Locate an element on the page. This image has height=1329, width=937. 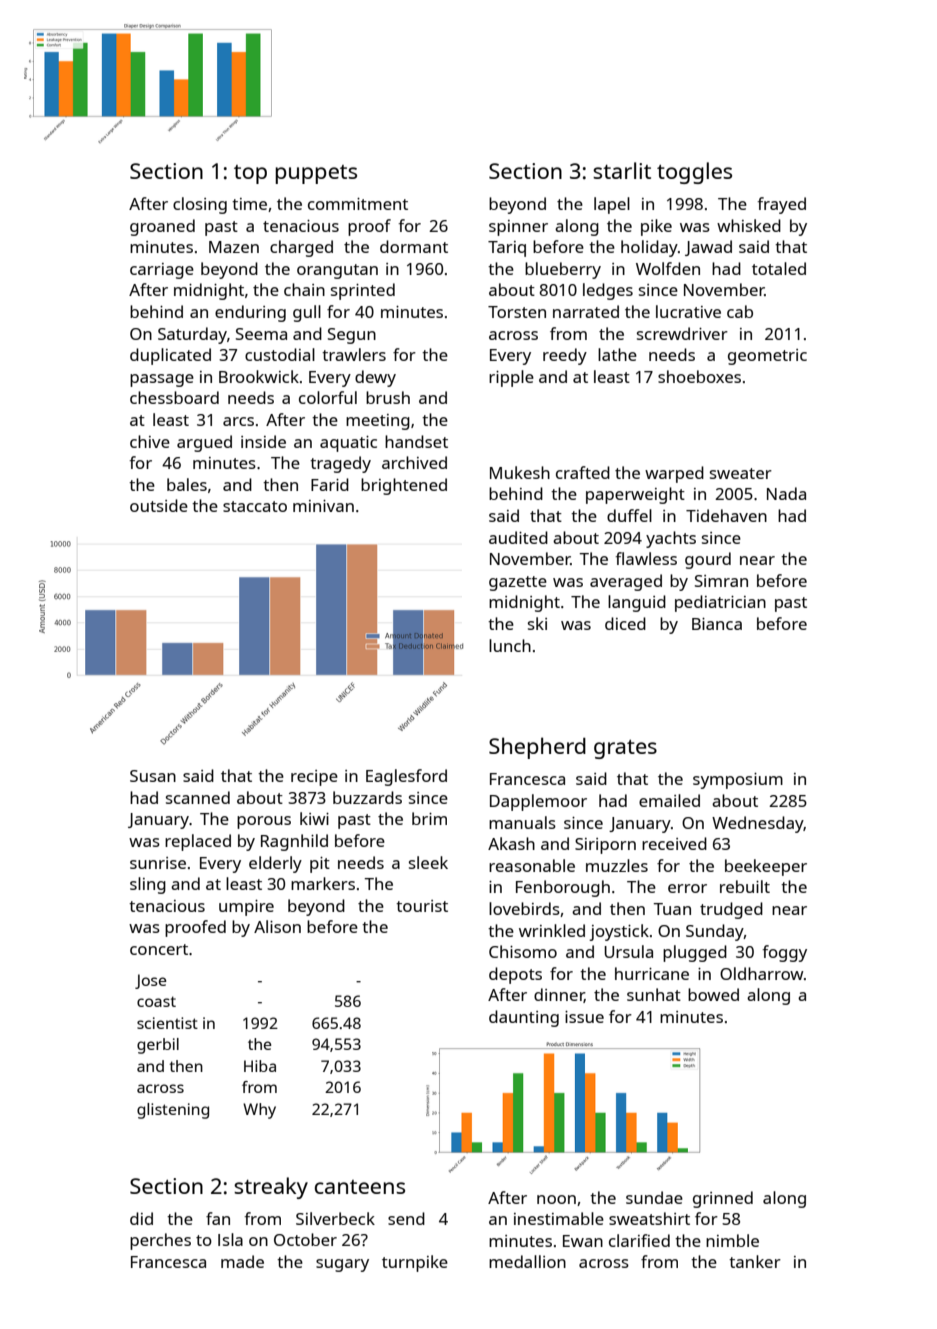
foggy is located at coordinates (784, 953).
